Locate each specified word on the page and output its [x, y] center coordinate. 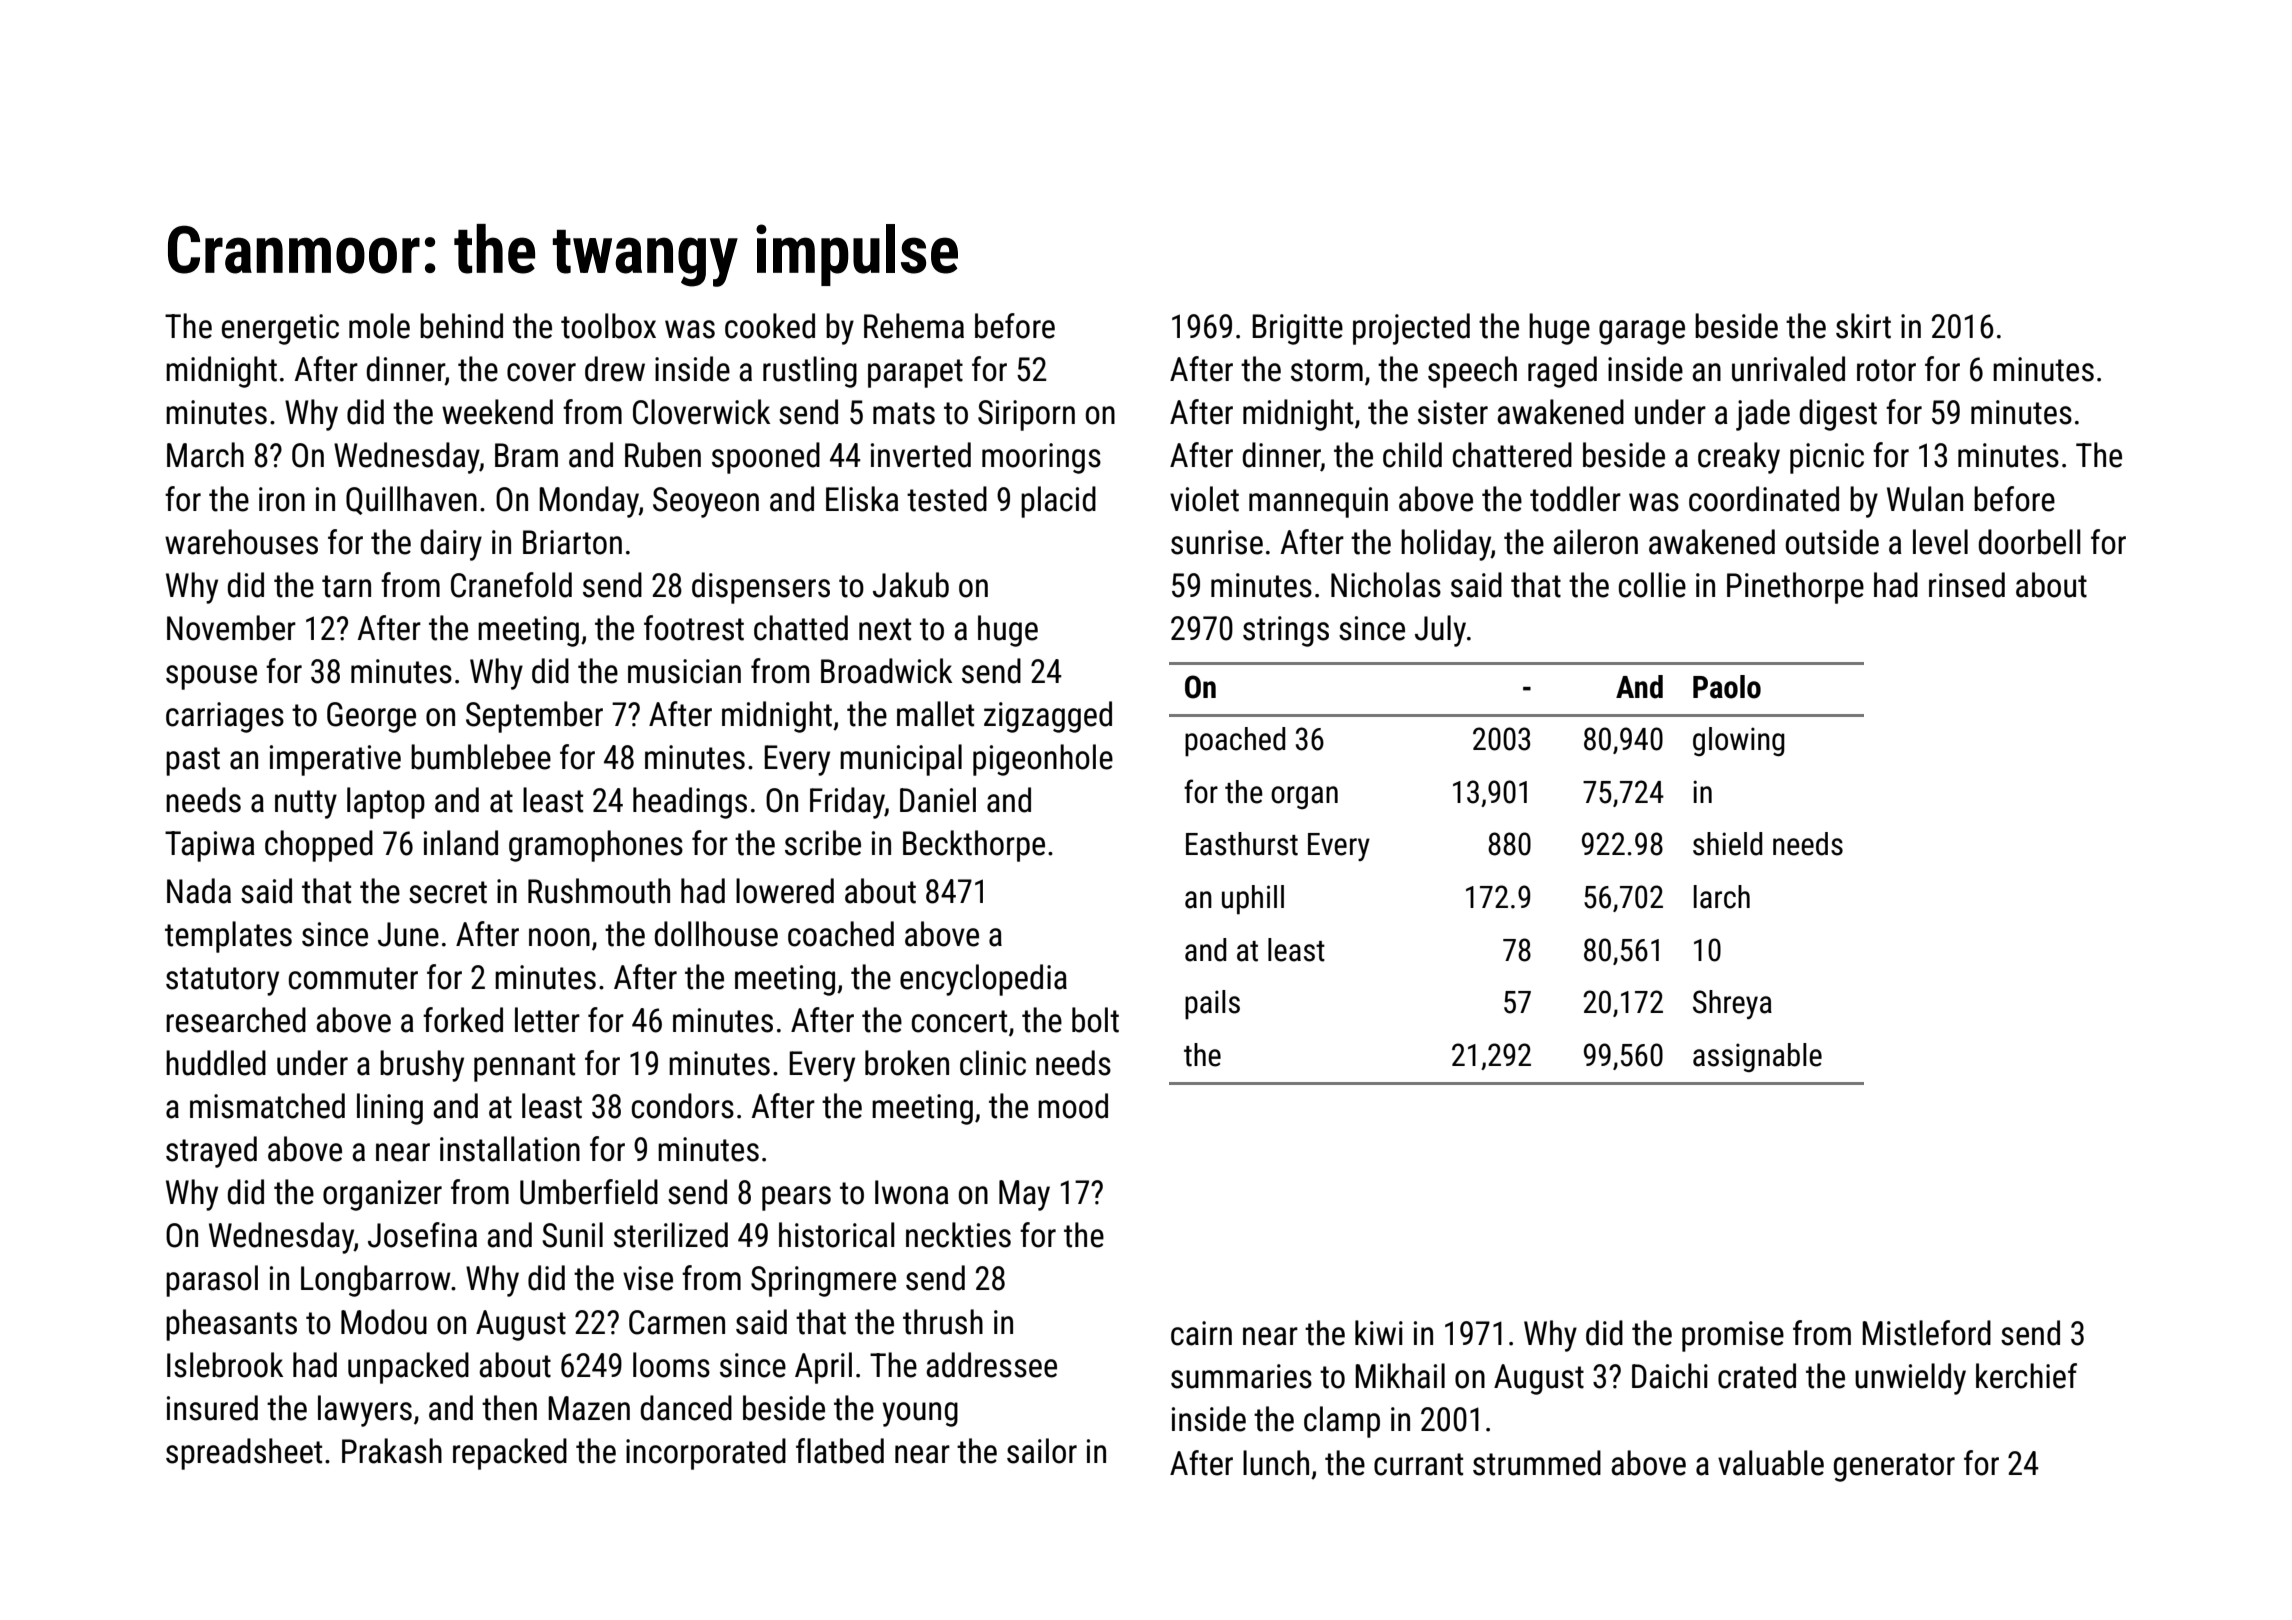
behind [461, 326]
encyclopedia [983, 980]
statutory [222, 981]
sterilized [671, 1235]
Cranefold [511, 585]
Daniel [938, 800]
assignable [1757, 1057]
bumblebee [481, 757]
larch [1722, 897]
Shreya [1732, 1004]
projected [1411, 329]
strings [1286, 631]
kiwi [1379, 1332]
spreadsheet [244, 1454]
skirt [1863, 326]
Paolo [1727, 687]
